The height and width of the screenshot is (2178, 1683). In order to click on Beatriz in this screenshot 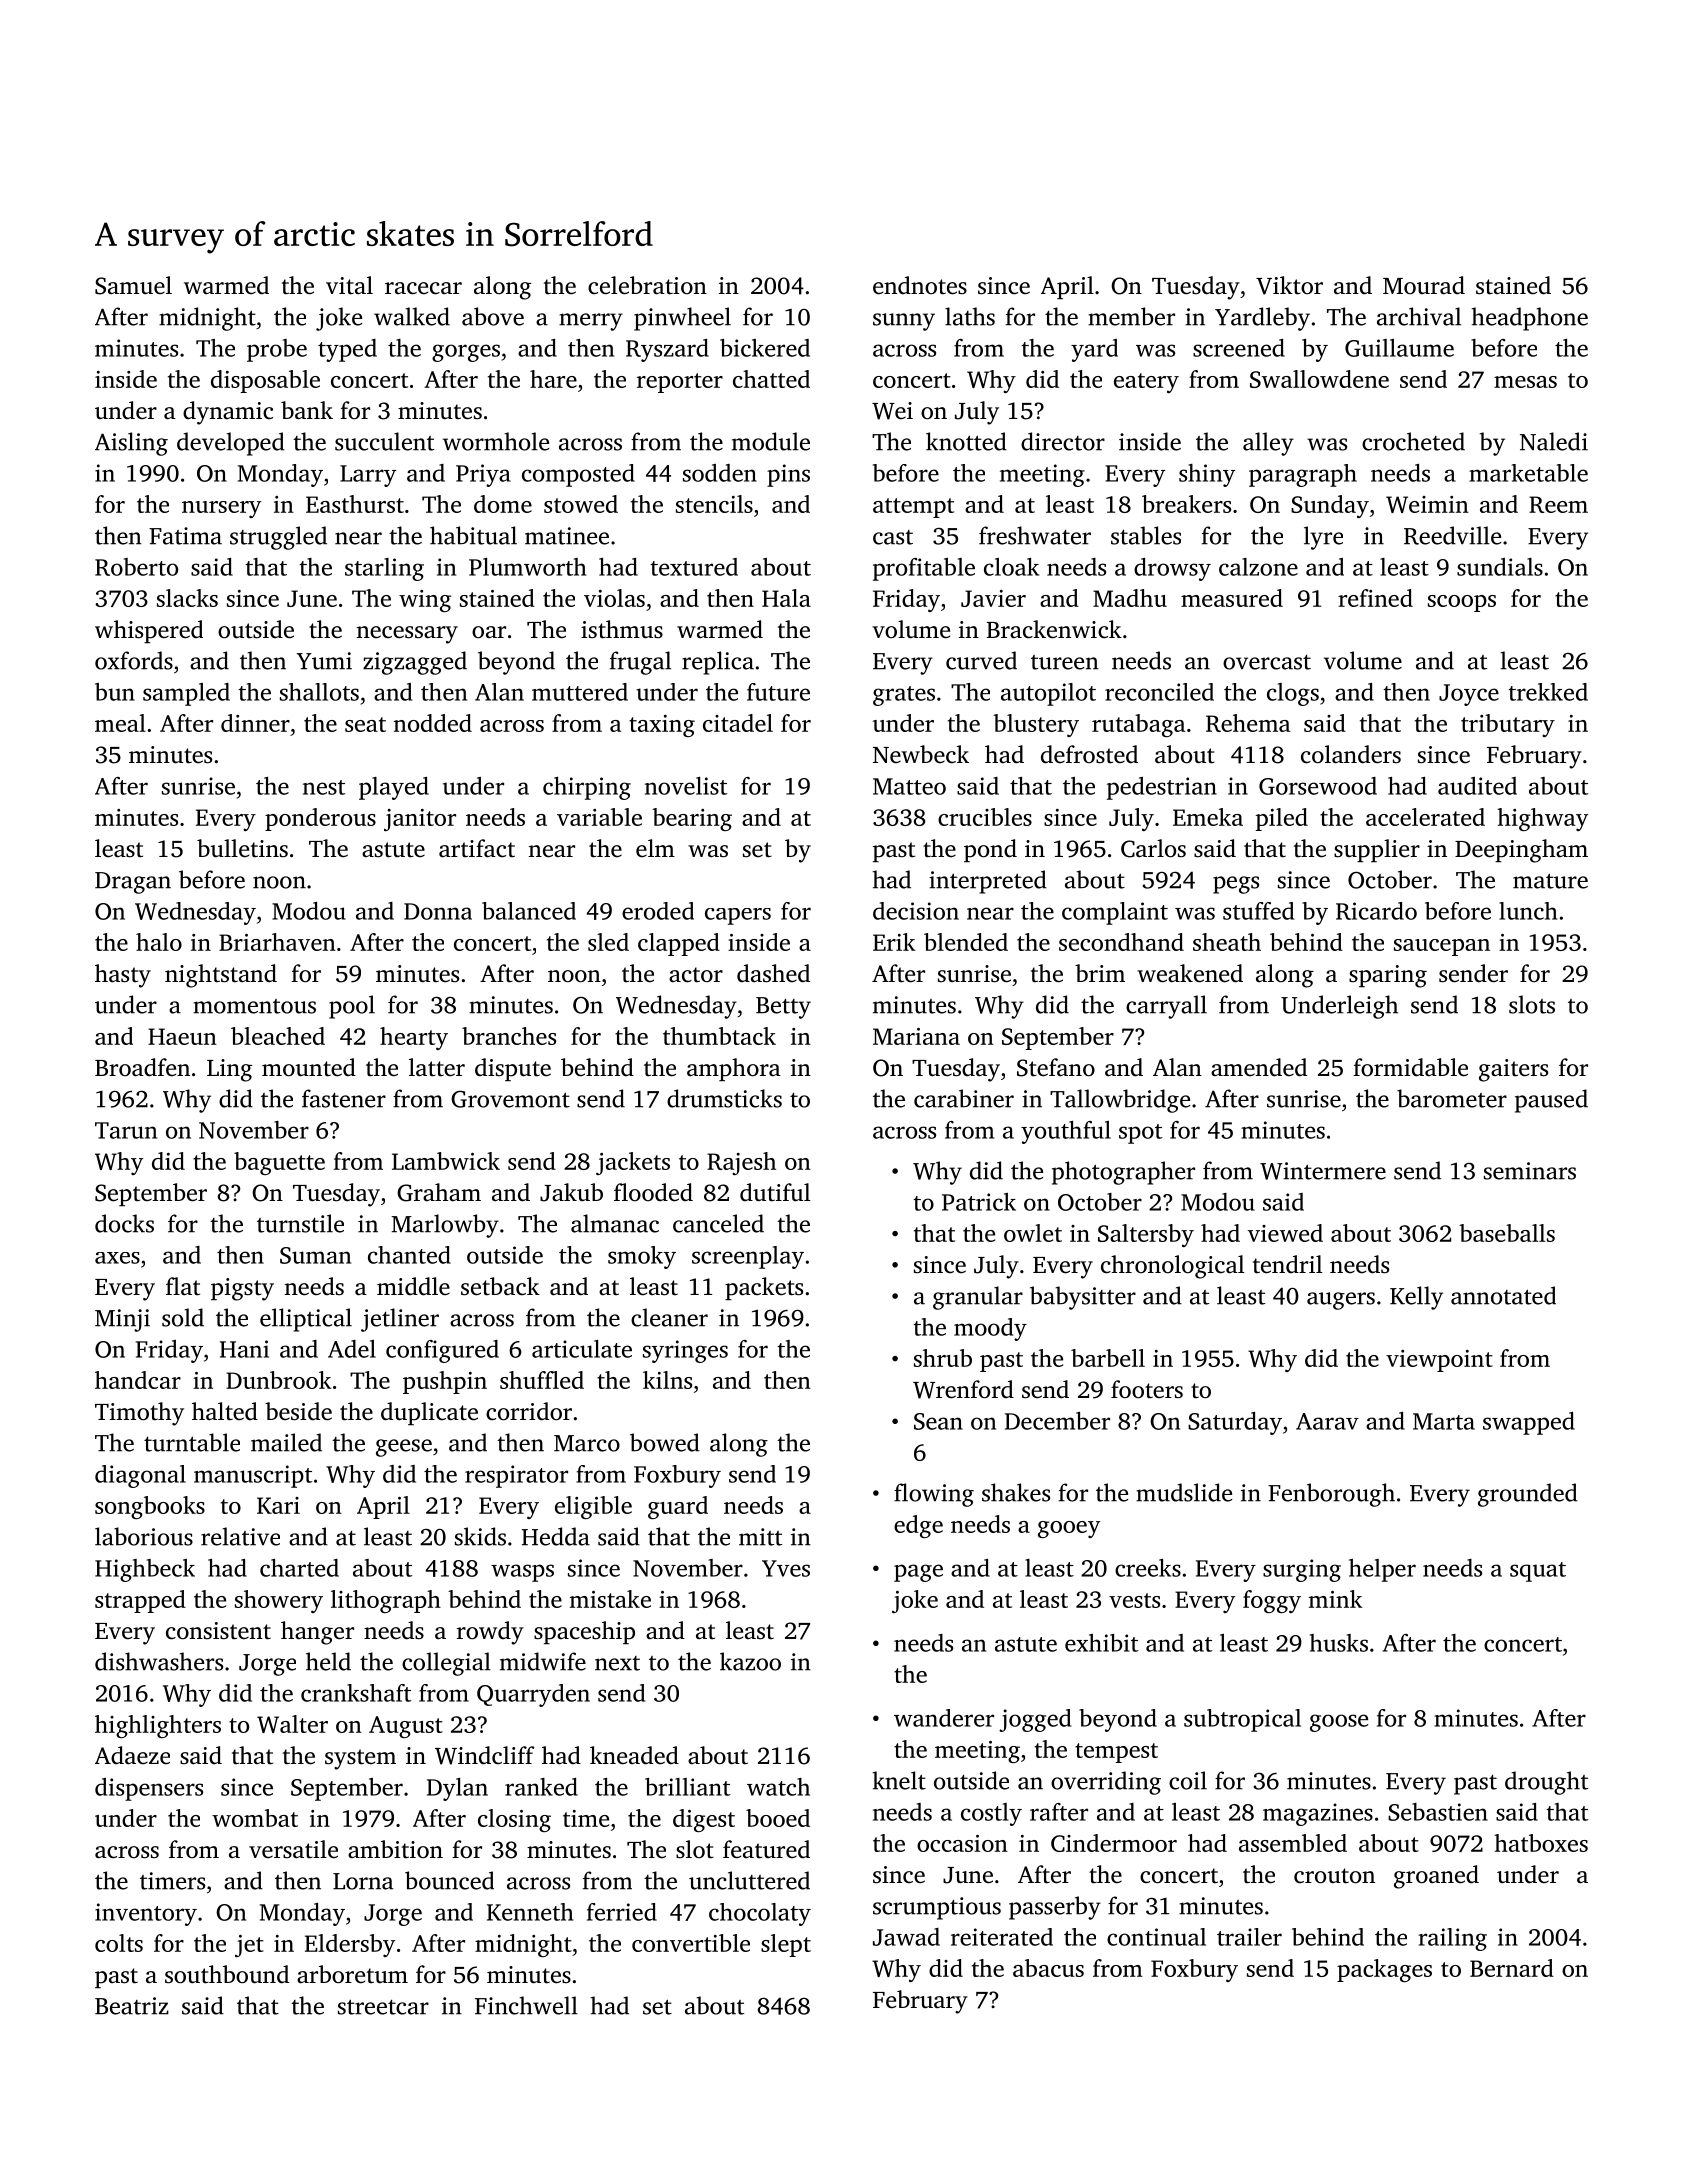, I will do `click(132, 2006)`.
